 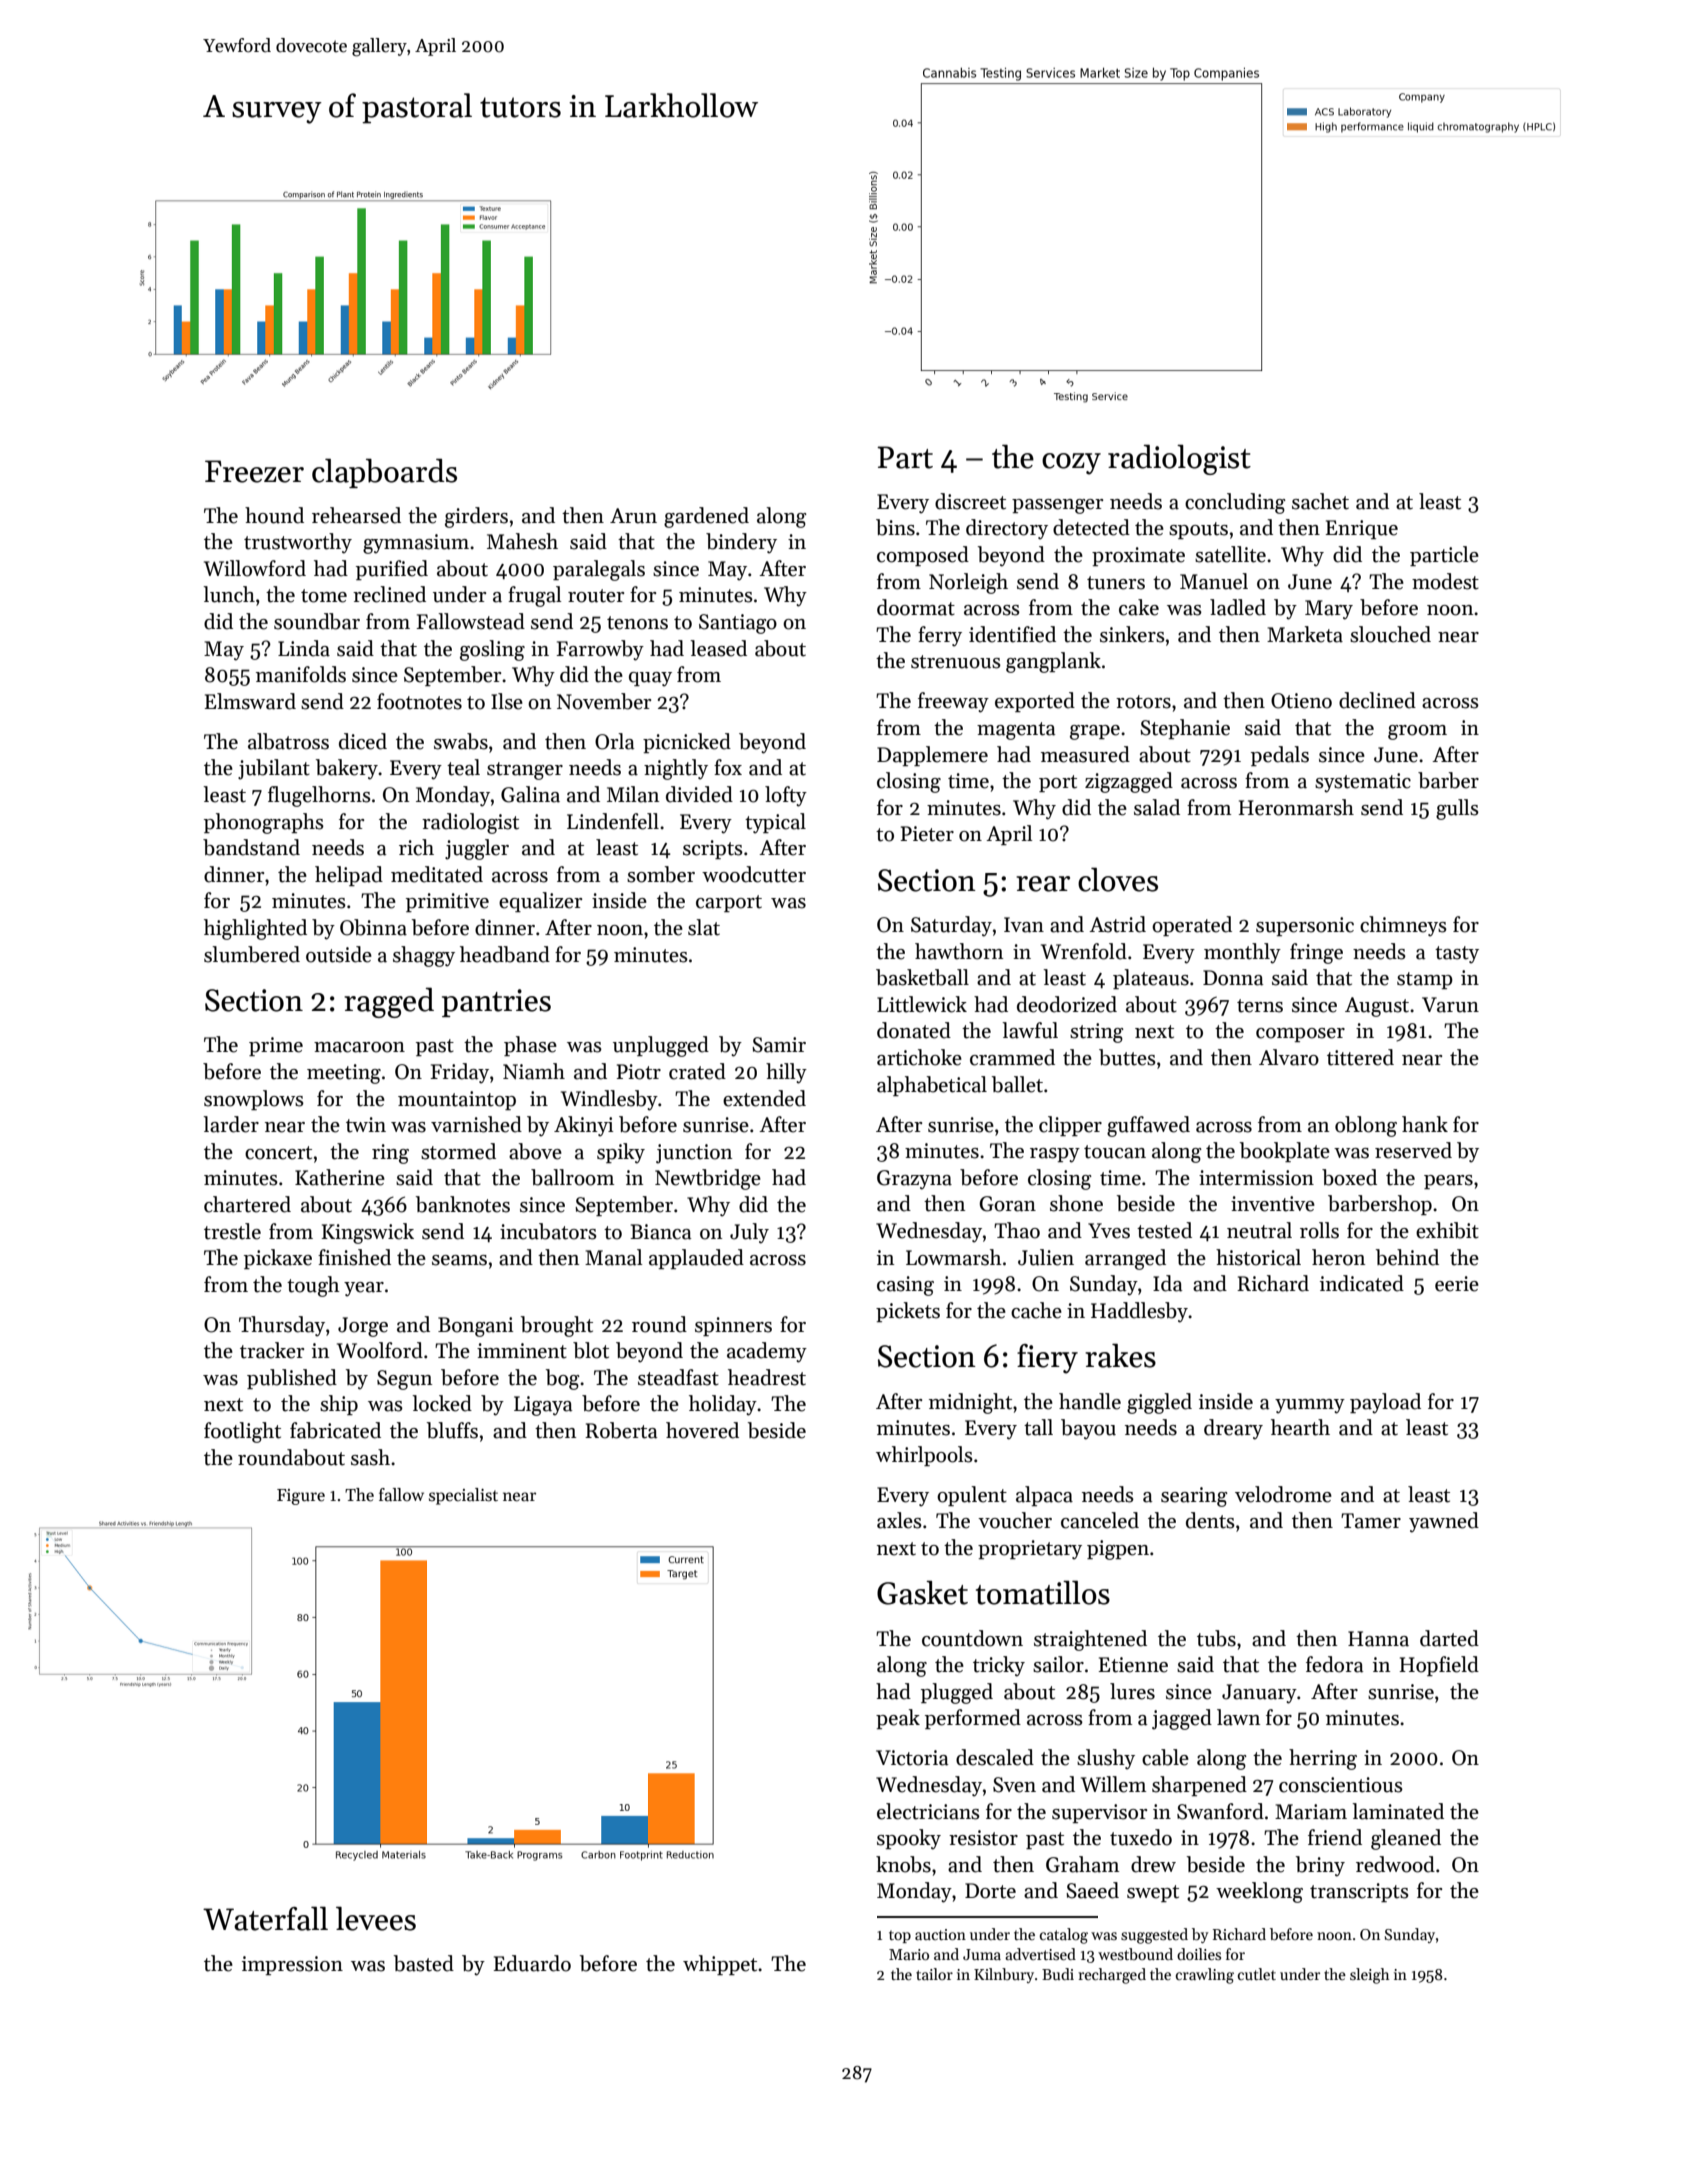 I want to click on cutlet, so click(x=1257, y=1974).
